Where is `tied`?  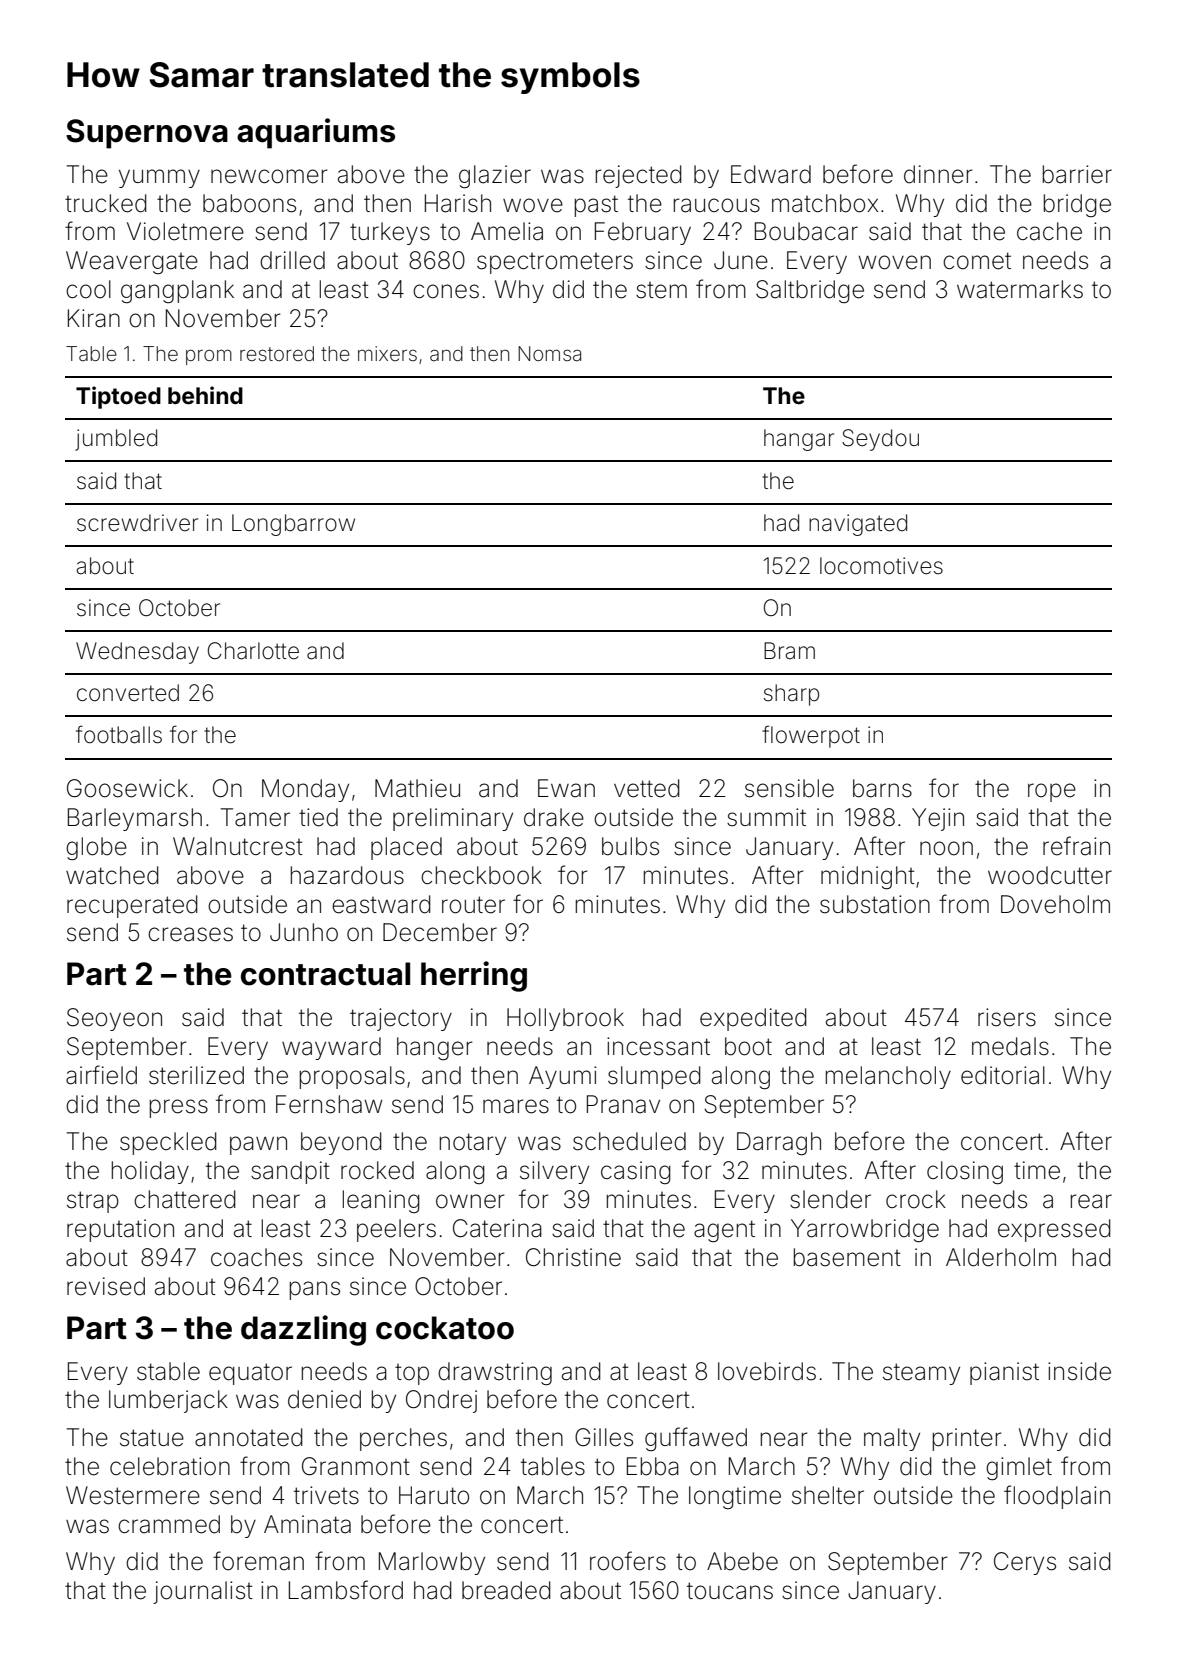
tied is located at coordinates (318, 817).
